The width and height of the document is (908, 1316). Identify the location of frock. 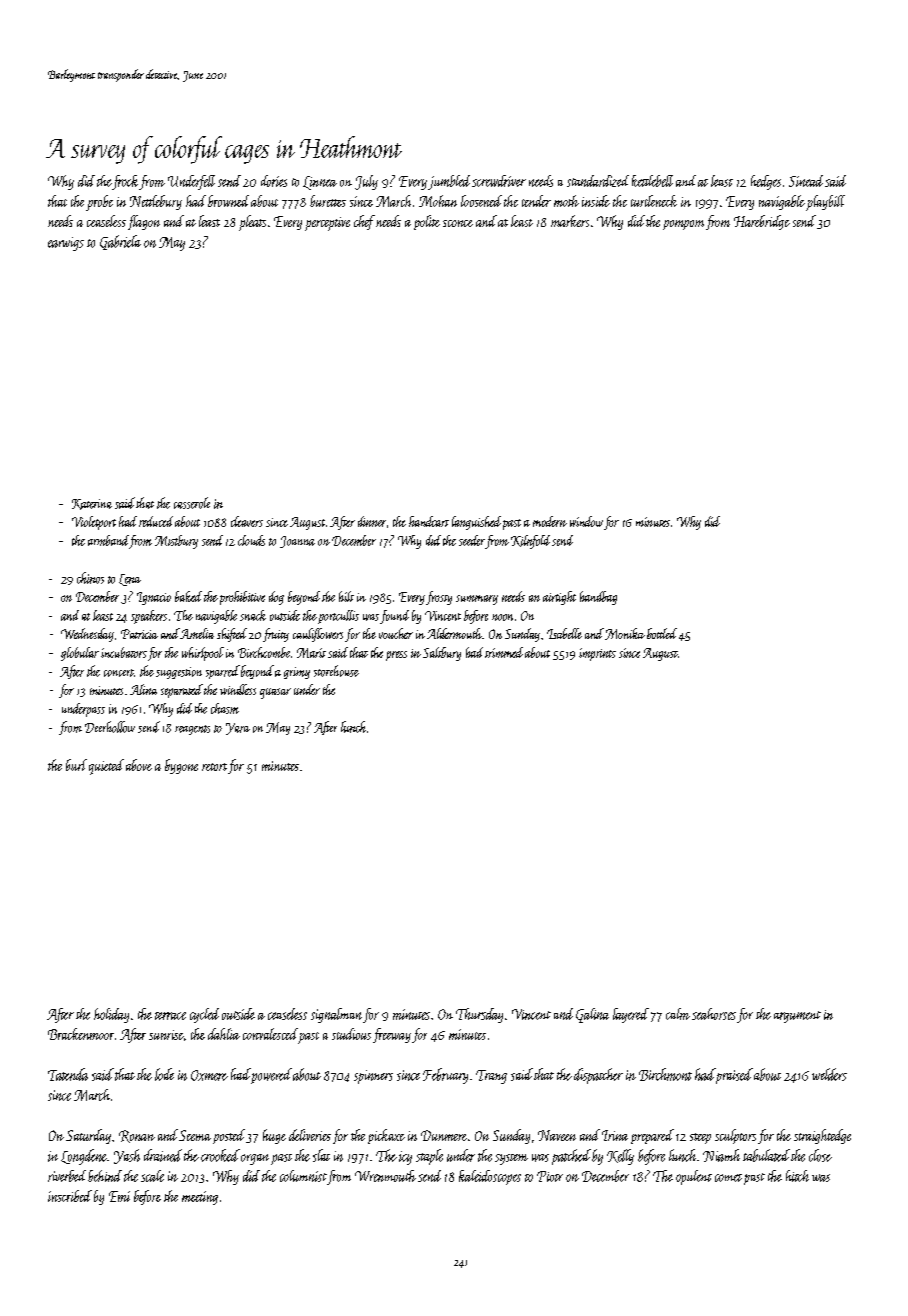
(125, 182).
